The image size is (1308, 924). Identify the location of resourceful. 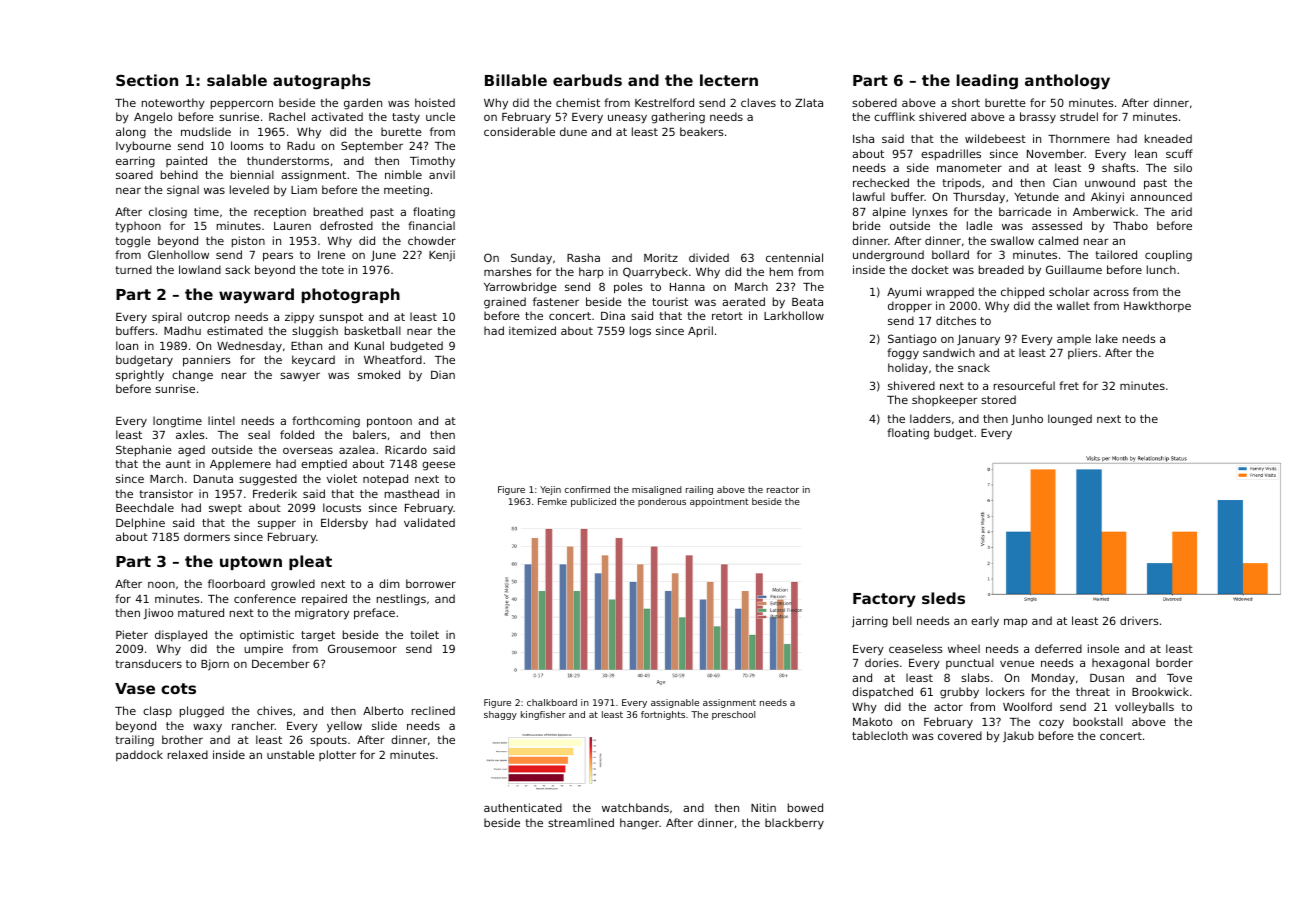
(1024, 385).
